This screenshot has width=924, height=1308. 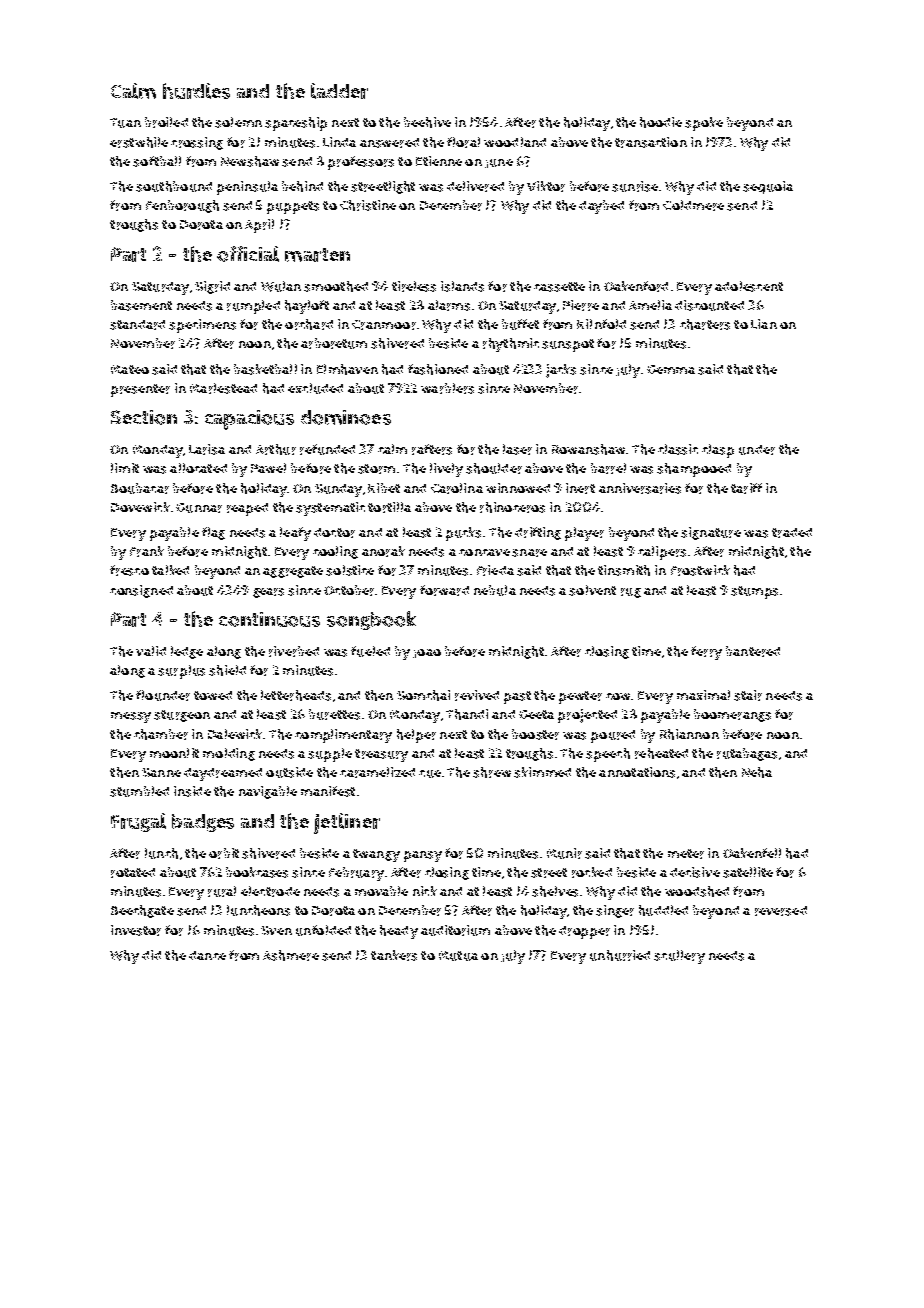 What do you see at coordinates (512, 507) in the screenshot?
I see `rhinoceros` at bounding box center [512, 507].
